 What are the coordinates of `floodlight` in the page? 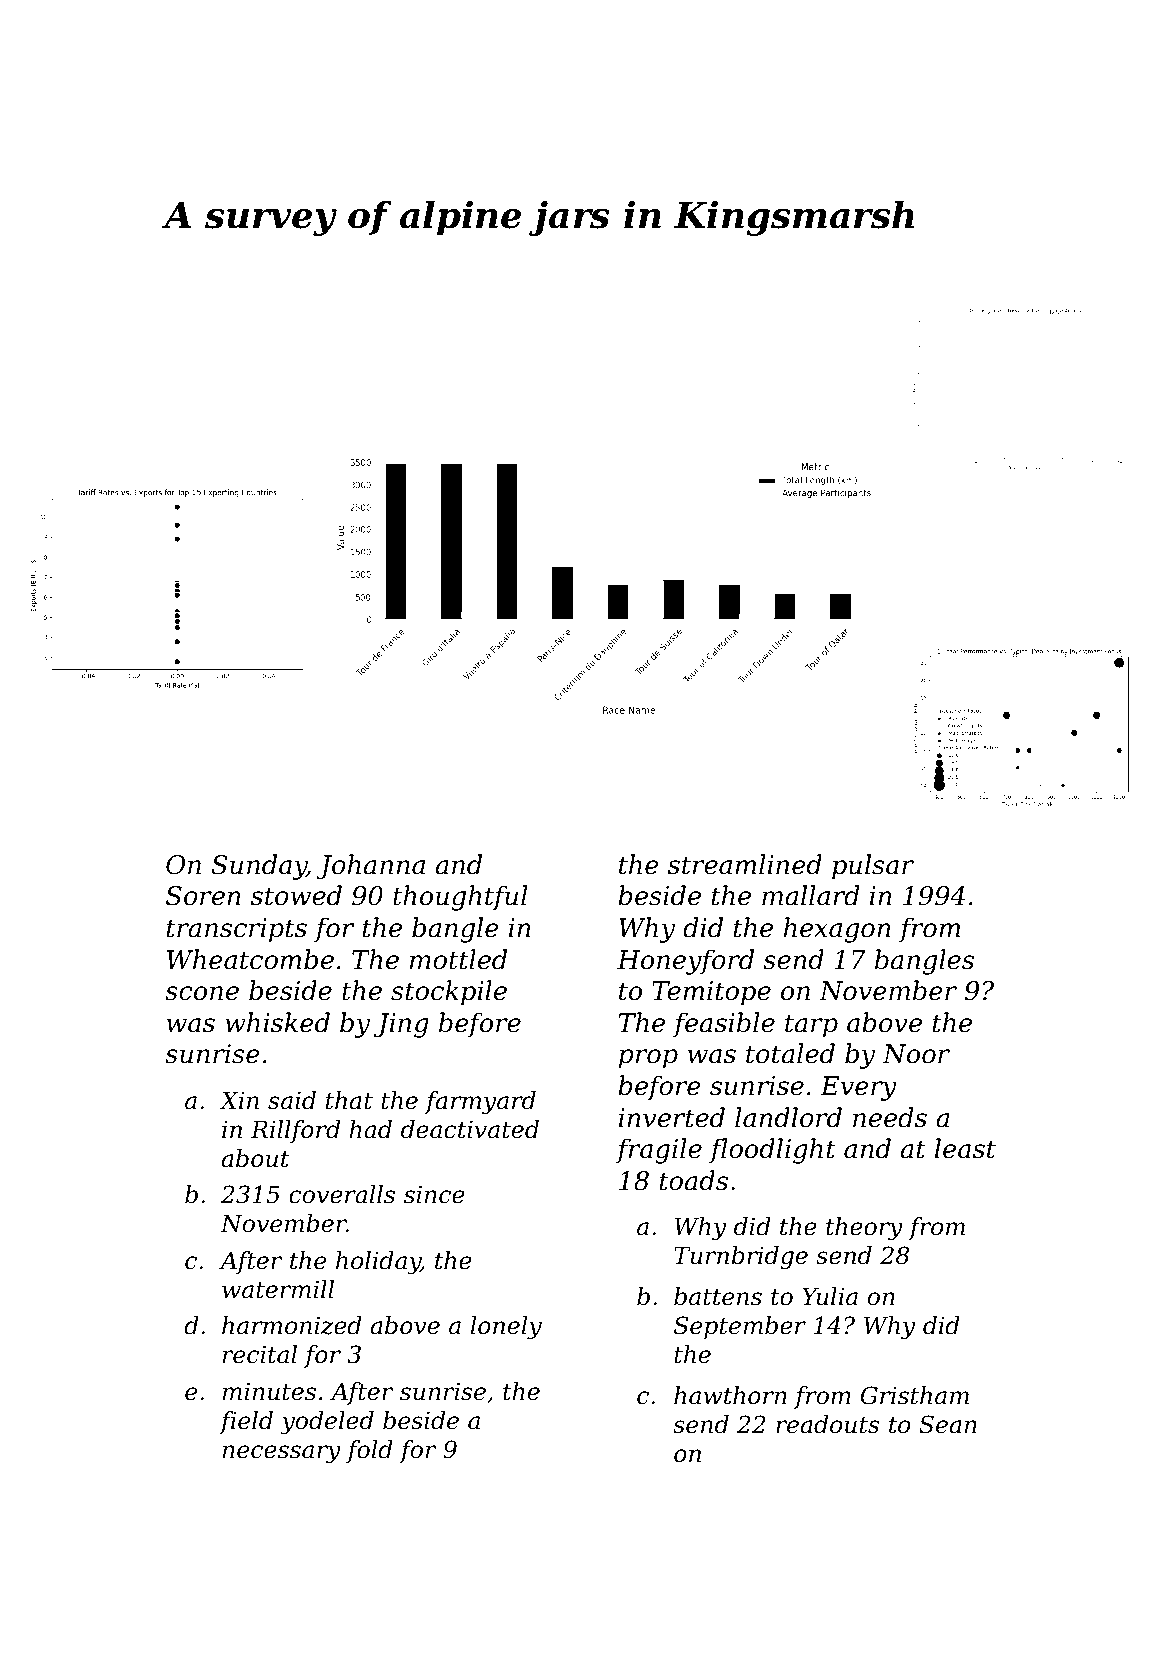 It's located at (772, 1151).
